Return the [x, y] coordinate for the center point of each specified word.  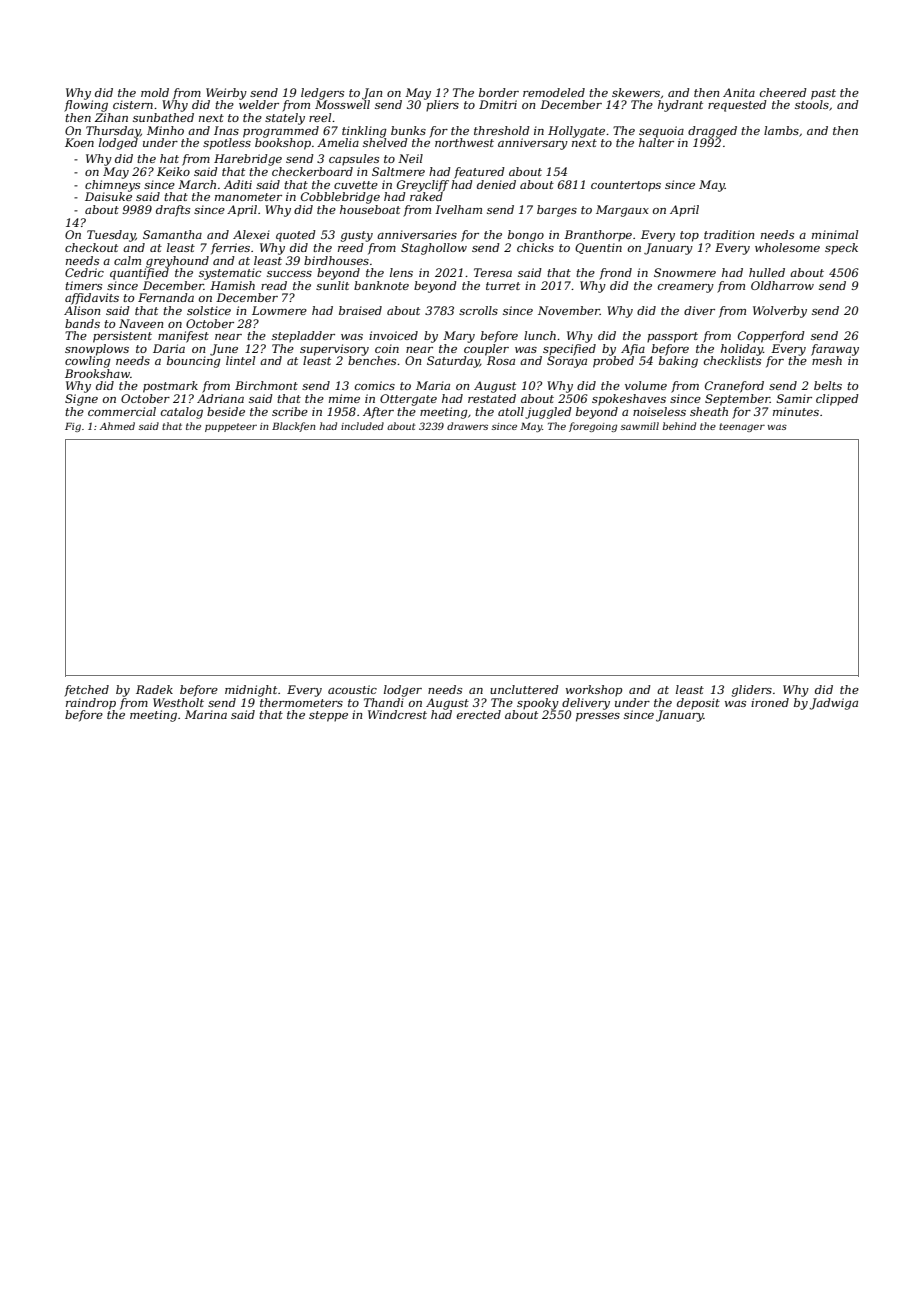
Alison [82, 310]
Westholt [178, 702]
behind [679, 426]
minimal [835, 234]
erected [479, 714]
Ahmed [117, 426]
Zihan [111, 117]
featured [479, 173]
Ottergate [408, 400]
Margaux [622, 211]
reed [351, 247]
